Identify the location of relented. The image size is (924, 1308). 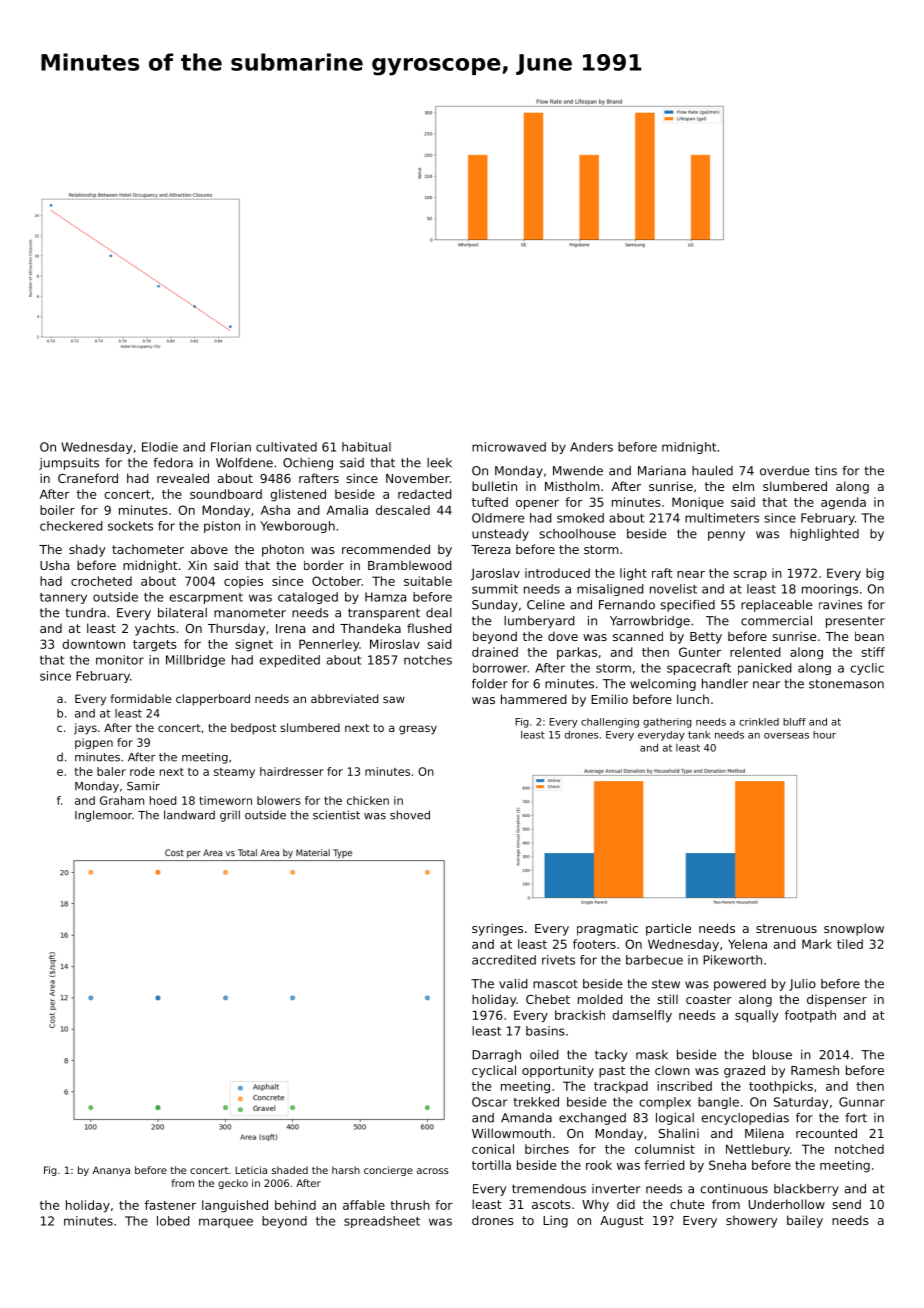
(755, 652).
